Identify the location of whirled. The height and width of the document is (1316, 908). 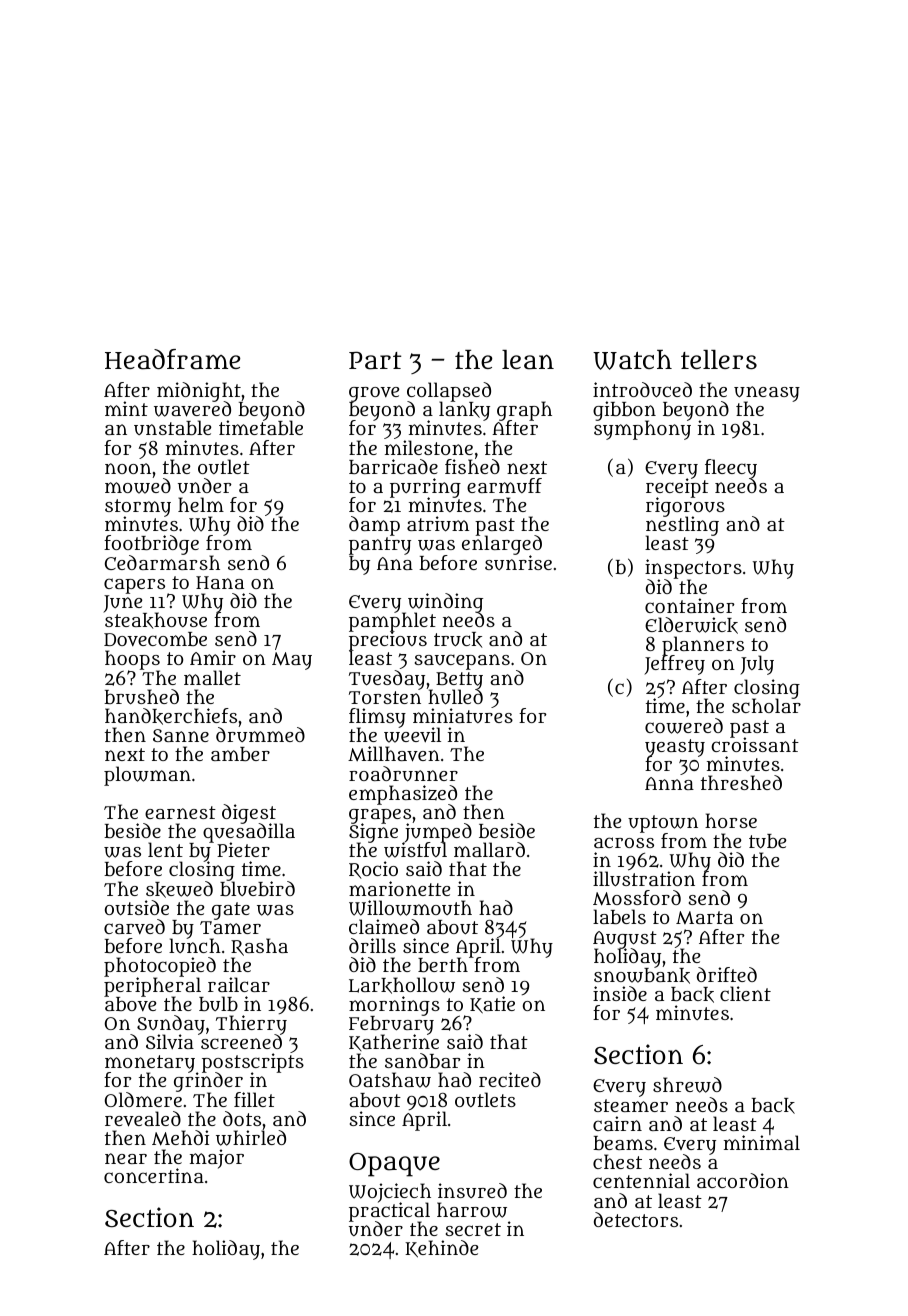
(251, 1138).
